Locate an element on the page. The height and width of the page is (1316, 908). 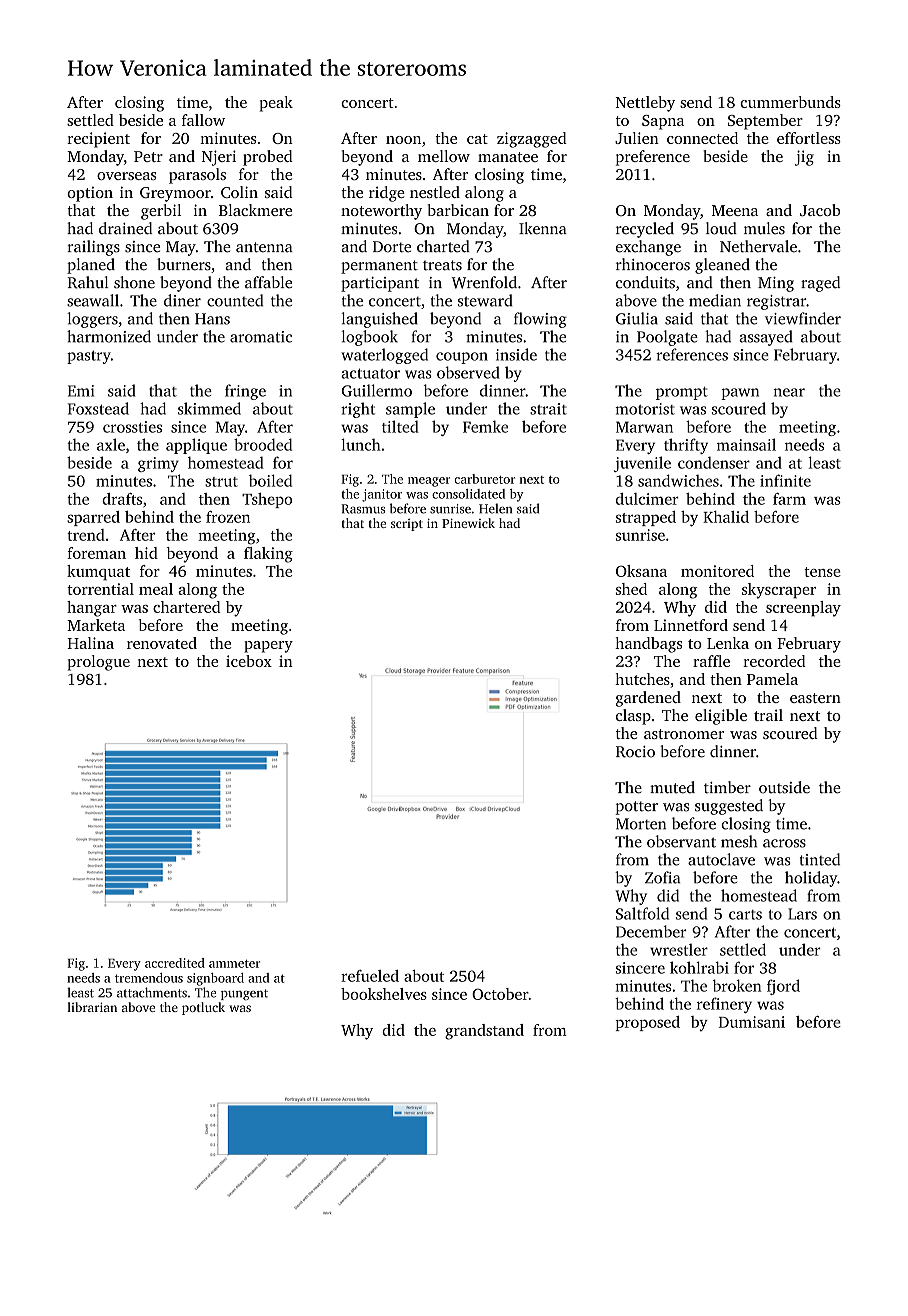
fallow is located at coordinates (203, 120).
